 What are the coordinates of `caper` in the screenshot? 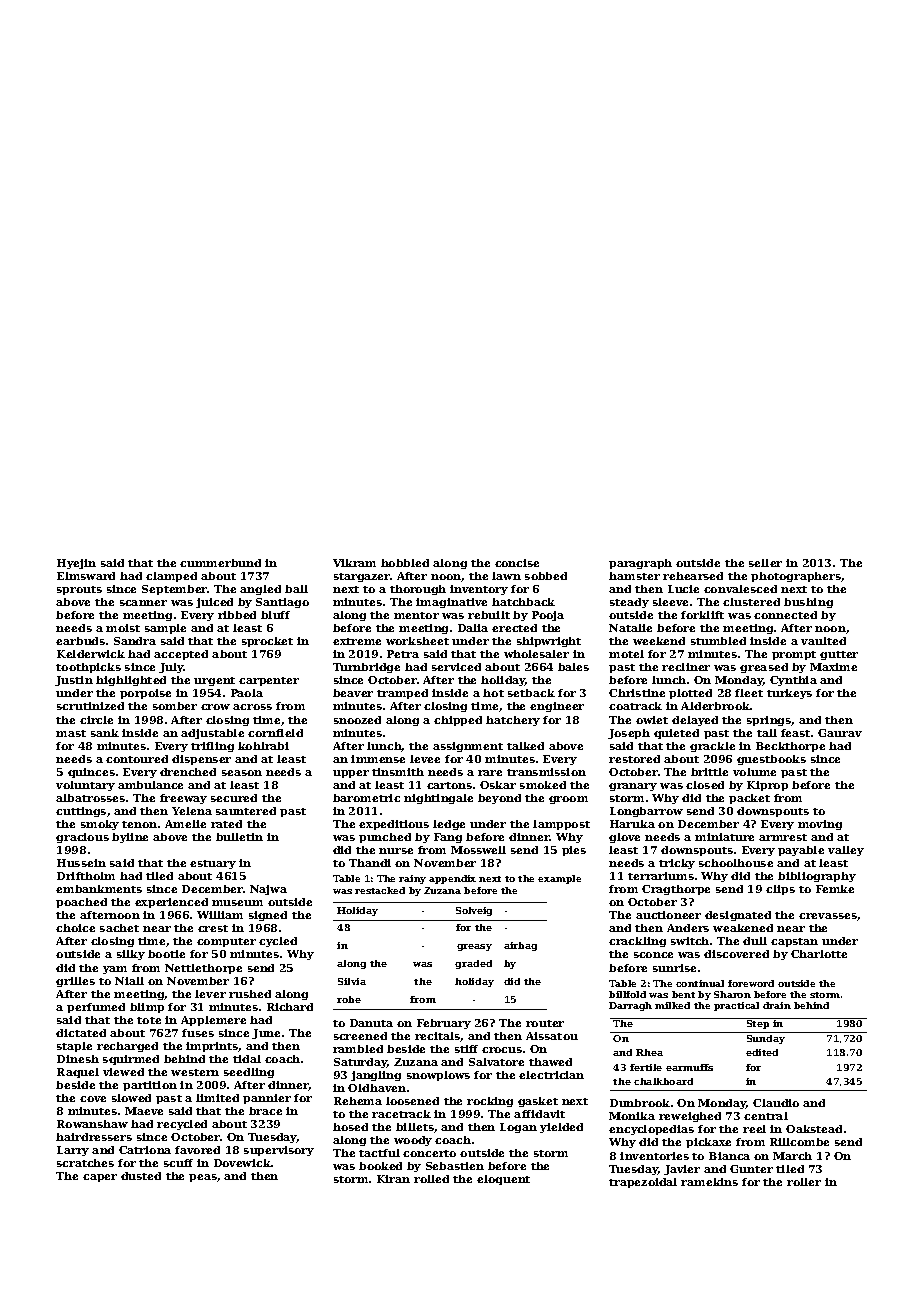 It's located at (100, 1178).
